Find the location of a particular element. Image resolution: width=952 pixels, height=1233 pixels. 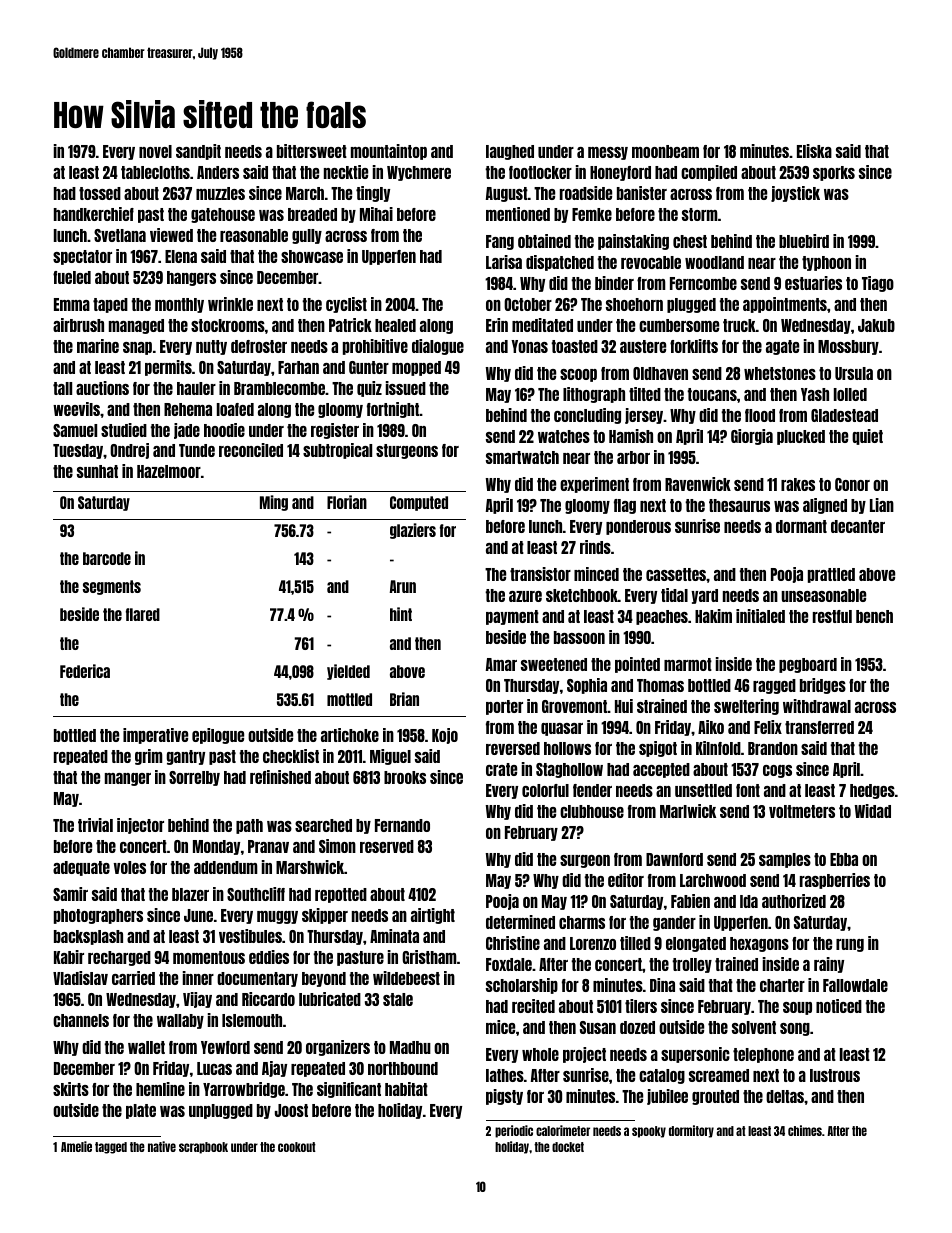

sunhat is located at coordinates (97, 471).
